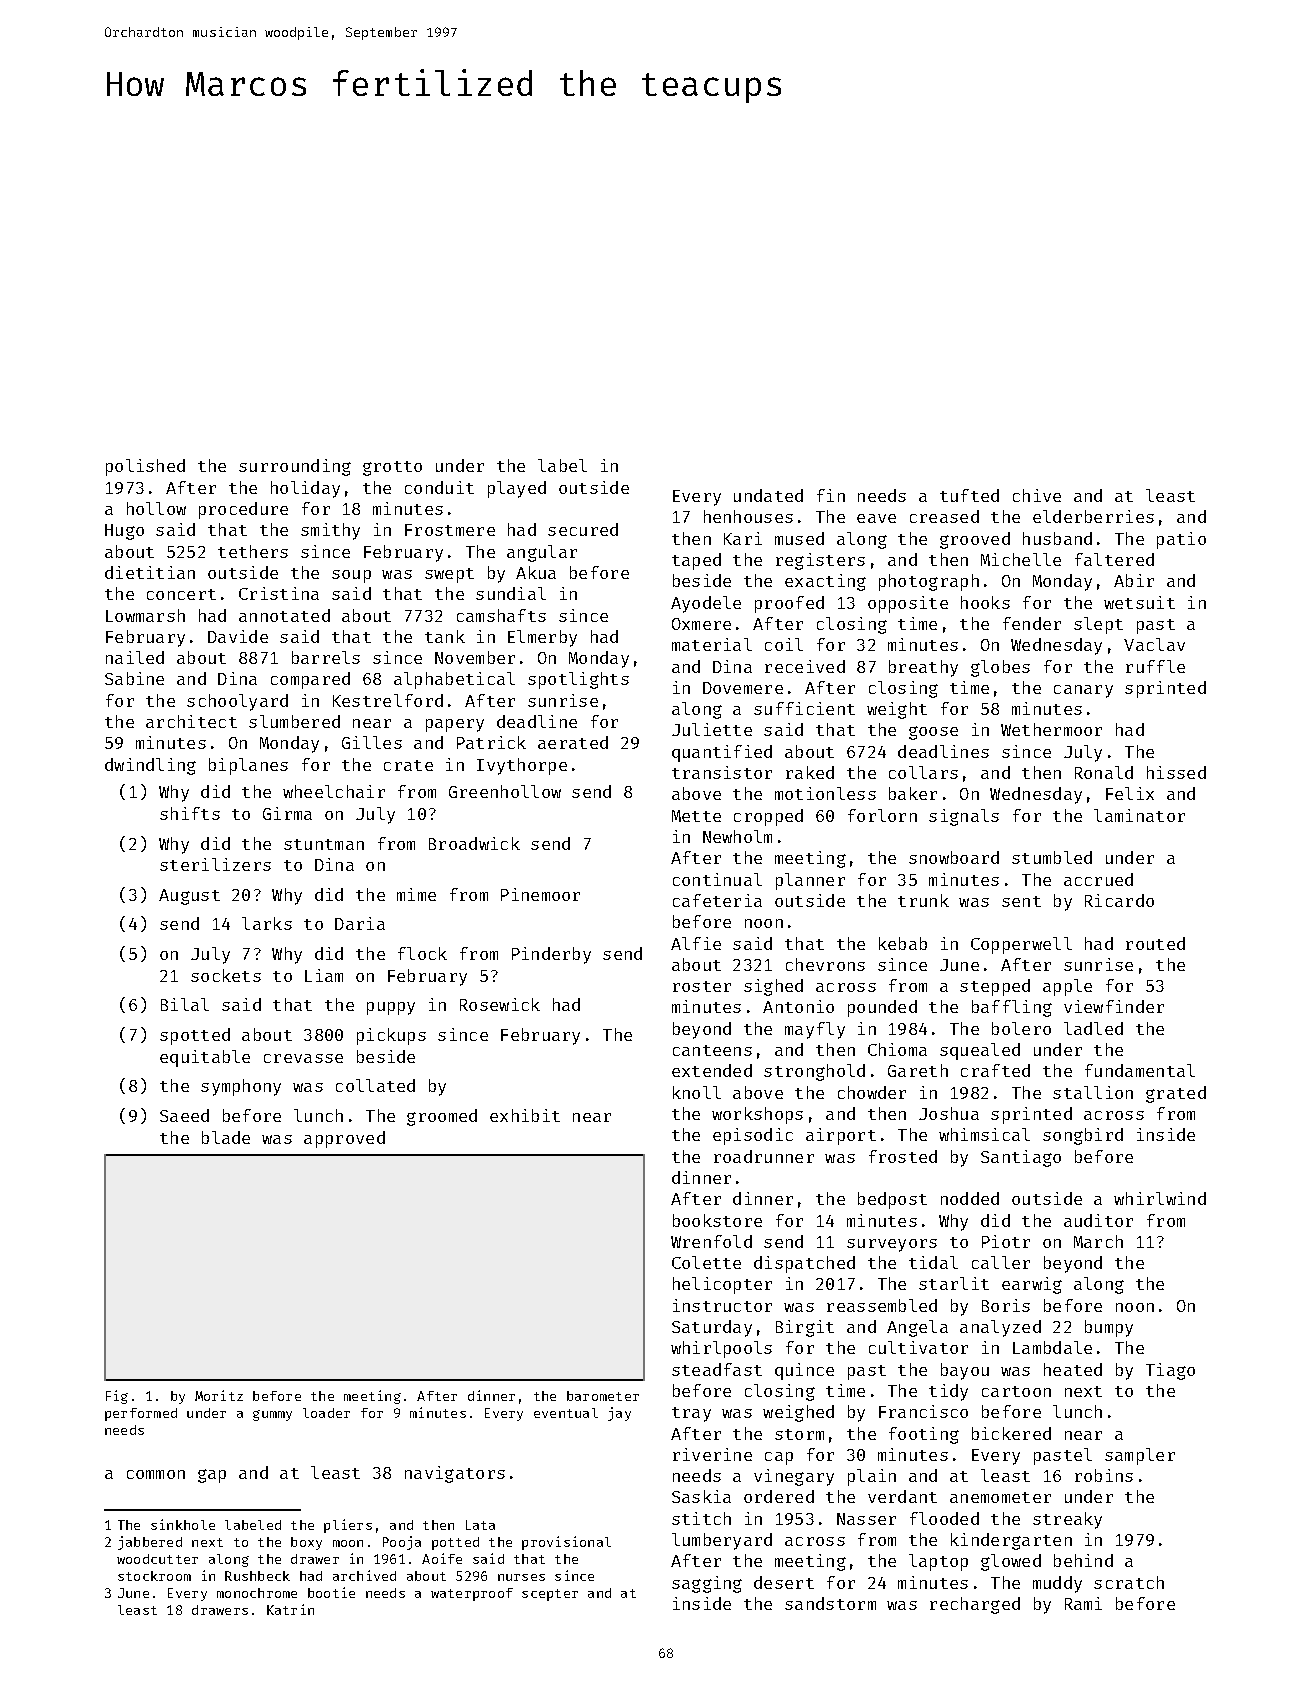 The image size is (1315, 1701). Describe the element at coordinates (969, 495) in the image. I see `tufted` at that location.
